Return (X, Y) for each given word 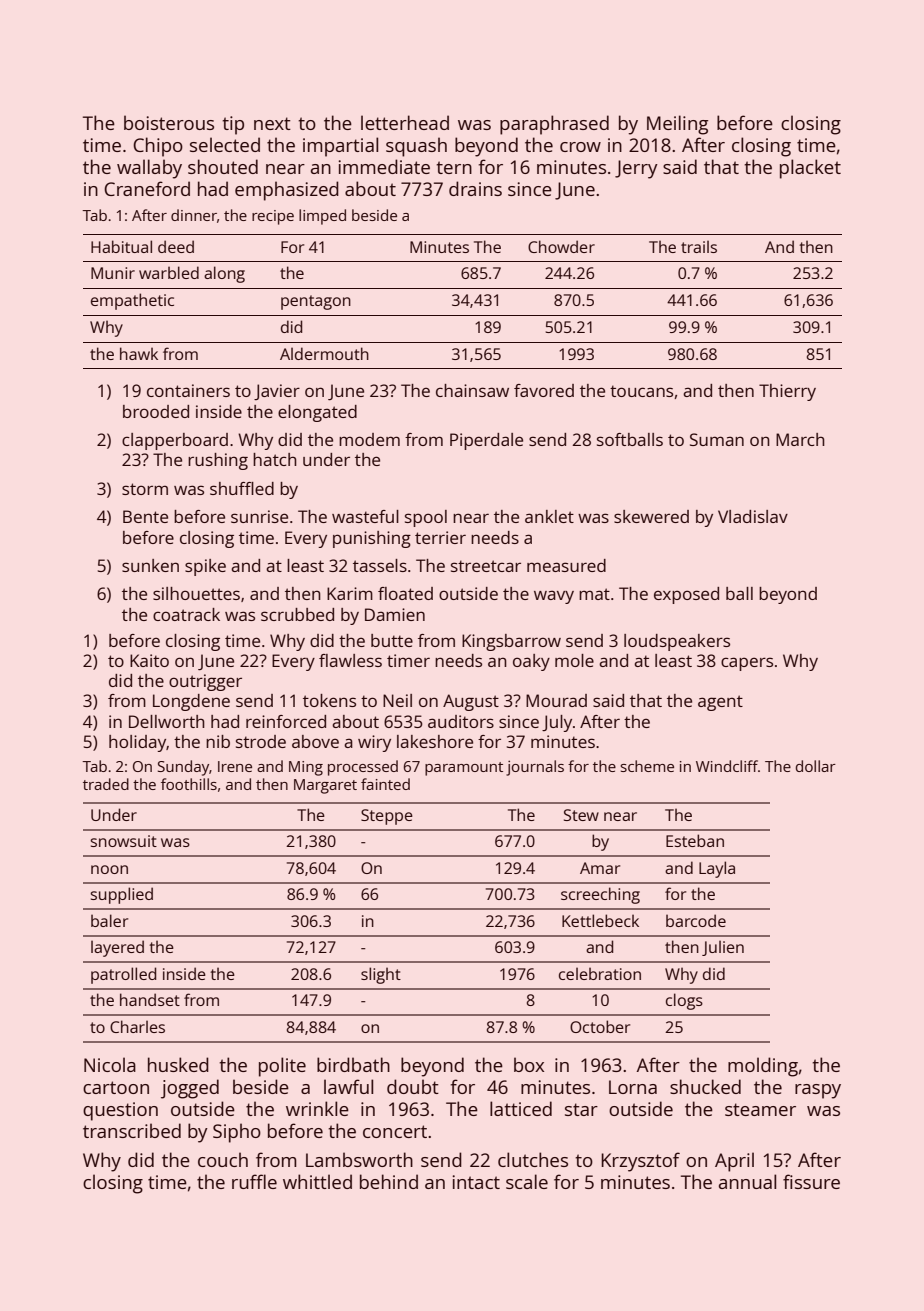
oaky (531, 662)
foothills (189, 784)
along (224, 274)
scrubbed (297, 614)
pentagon (316, 302)
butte (392, 640)
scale (527, 1181)
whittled (317, 1181)
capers (747, 664)
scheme (647, 766)
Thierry (787, 392)
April (734, 1162)
